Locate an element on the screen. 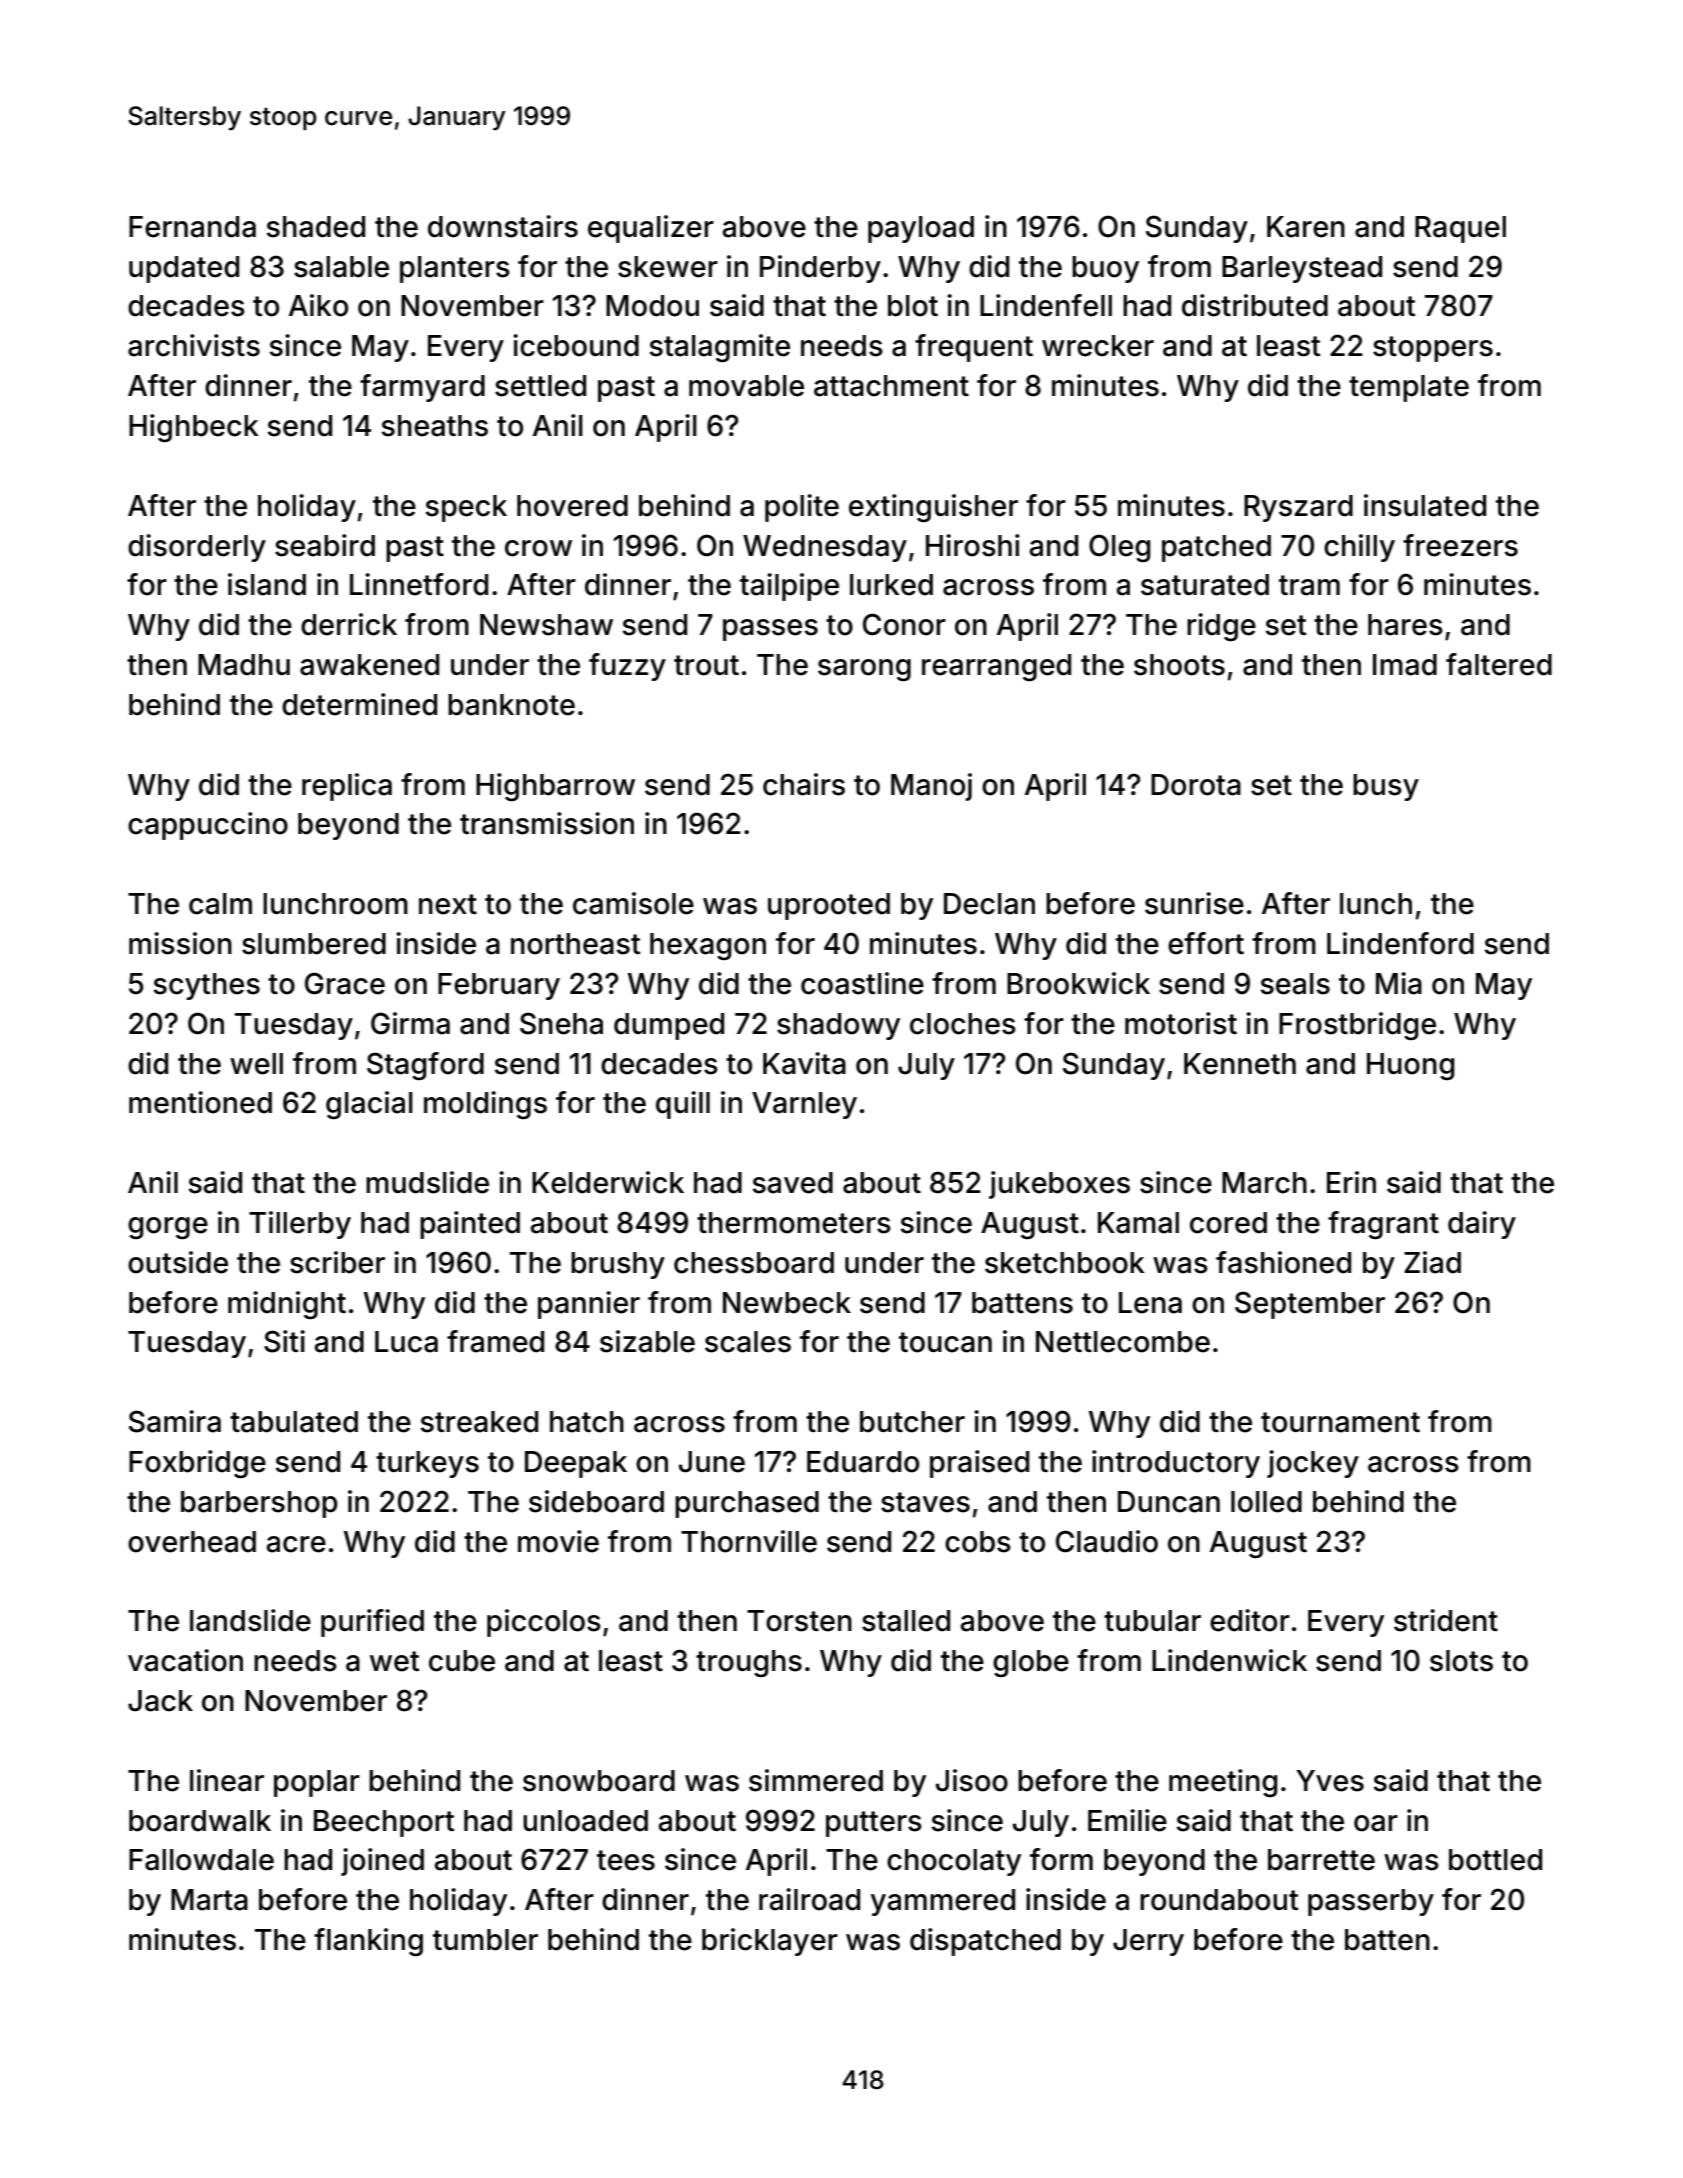  March is located at coordinates (1264, 1183).
